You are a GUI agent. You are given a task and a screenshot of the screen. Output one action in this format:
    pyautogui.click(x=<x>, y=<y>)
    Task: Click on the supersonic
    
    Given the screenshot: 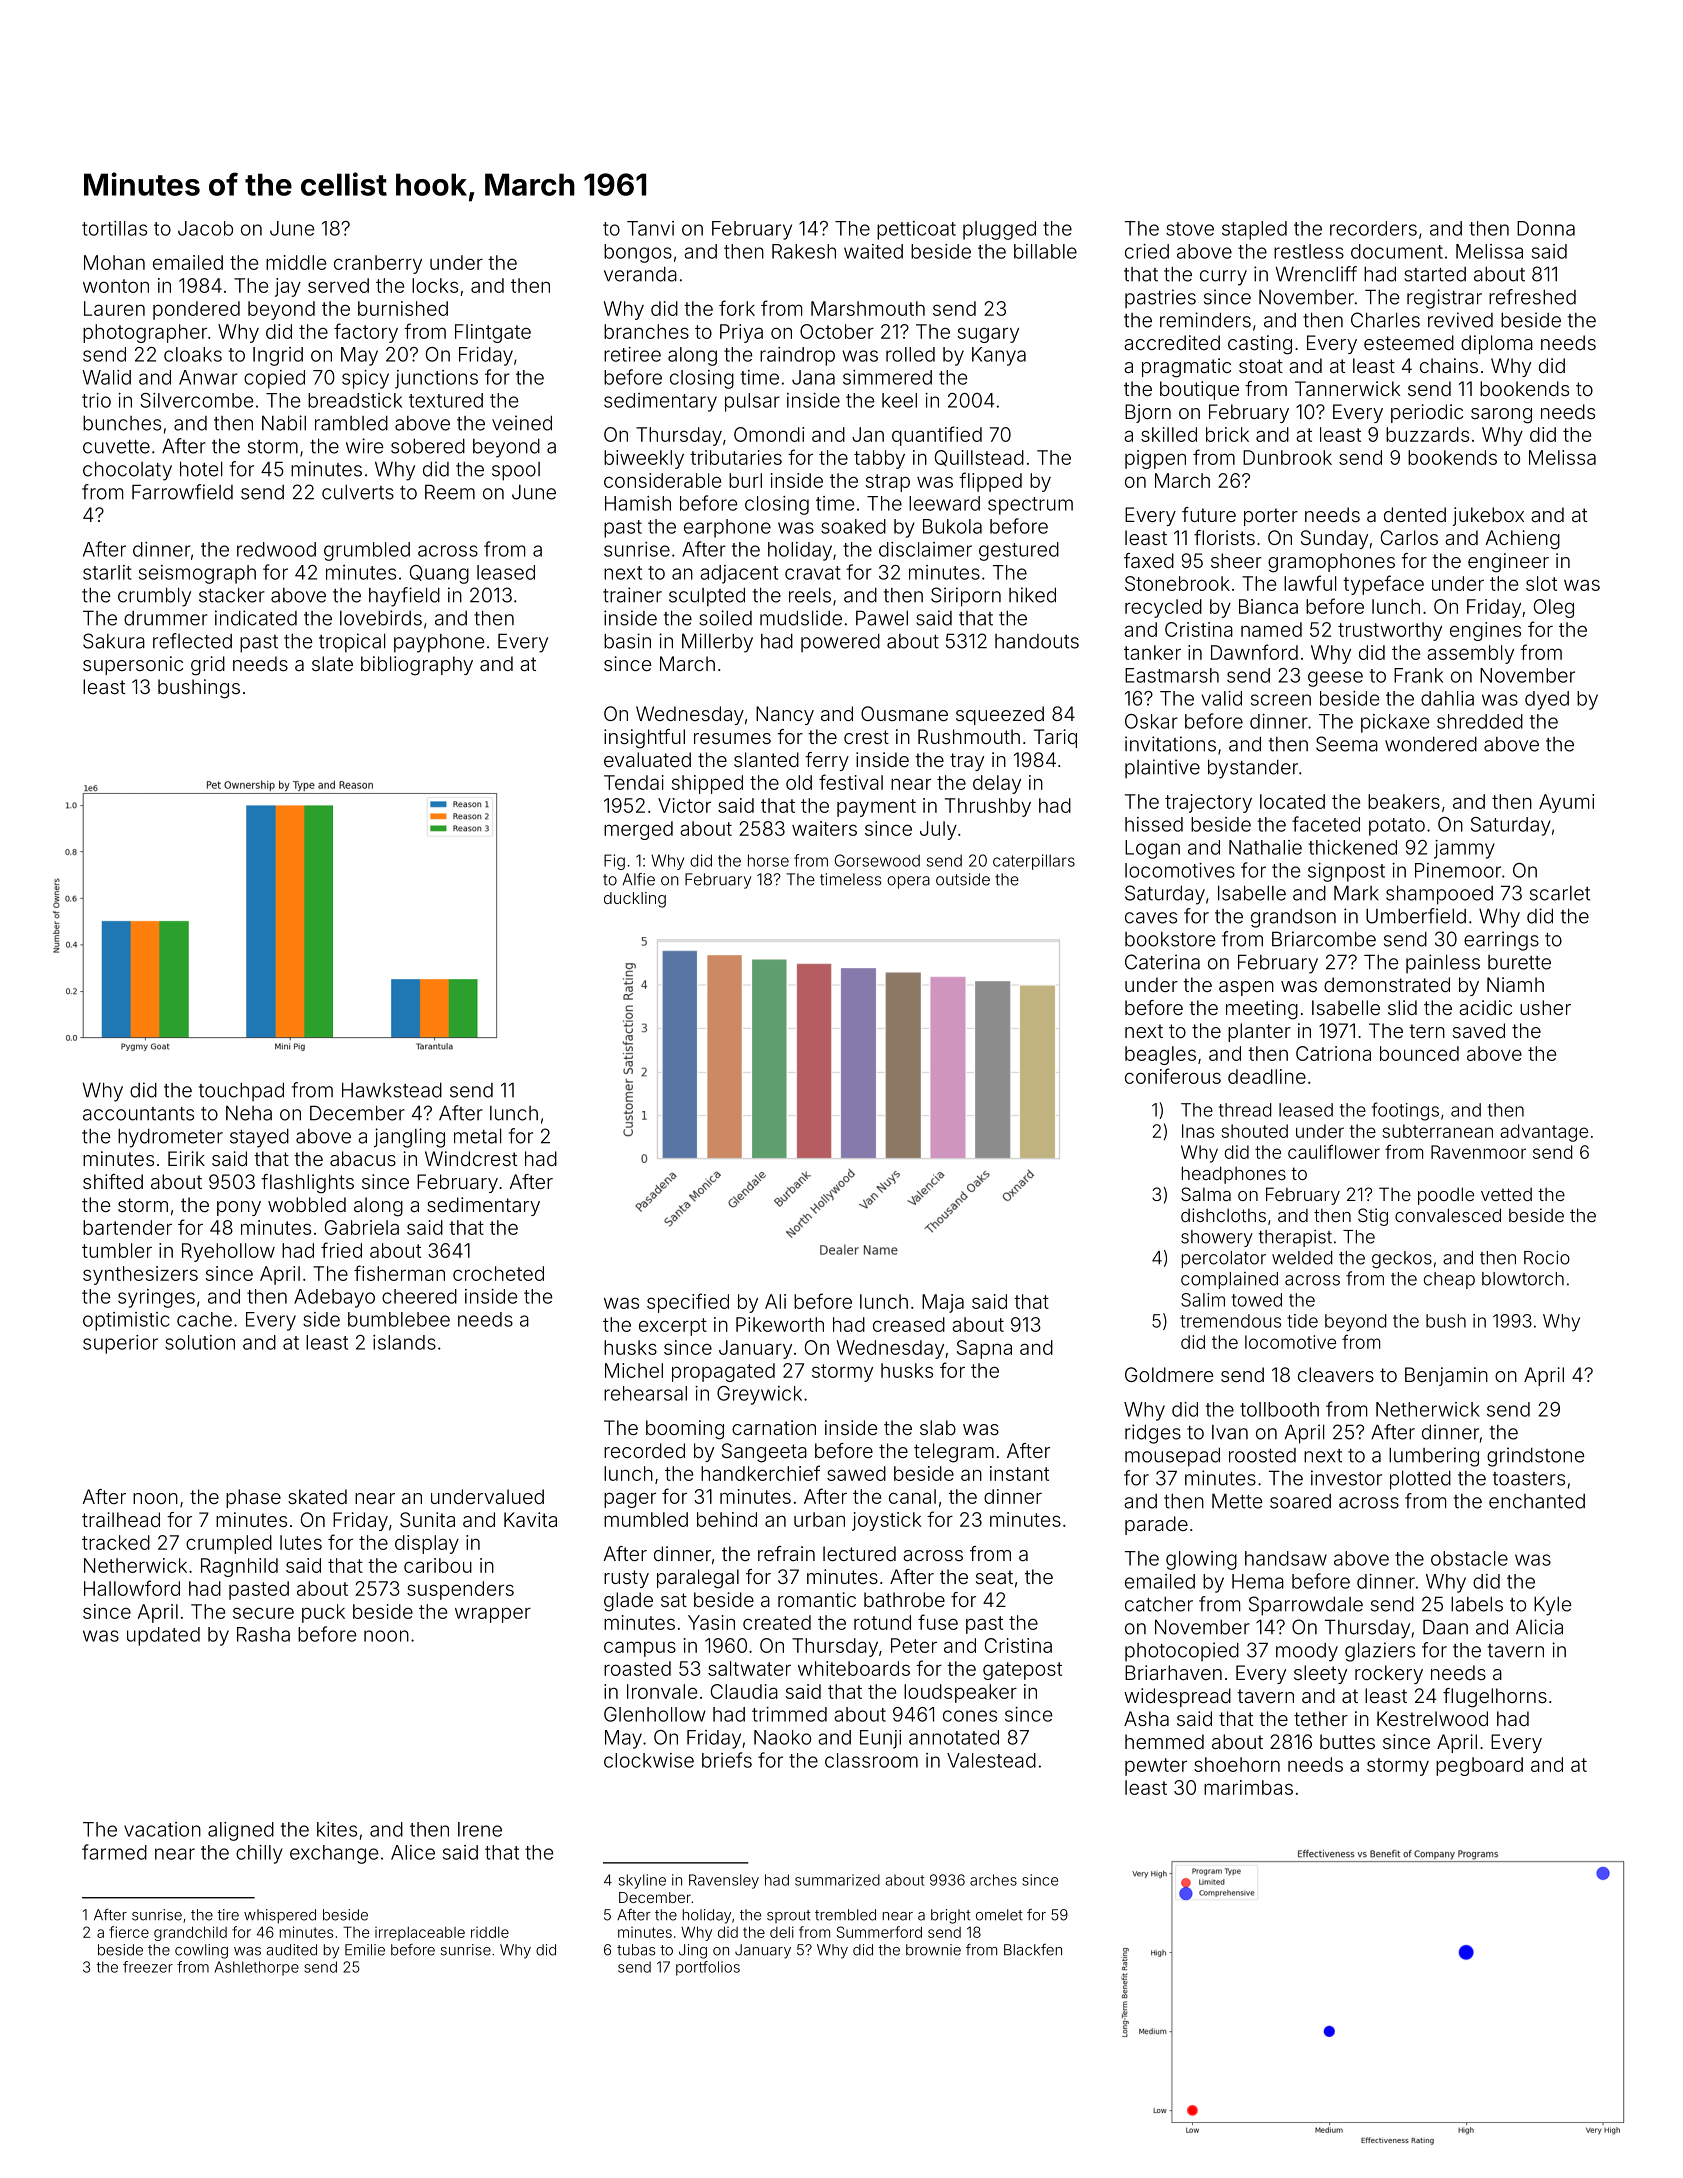 What is the action you would take?
    pyautogui.click(x=133, y=665)
